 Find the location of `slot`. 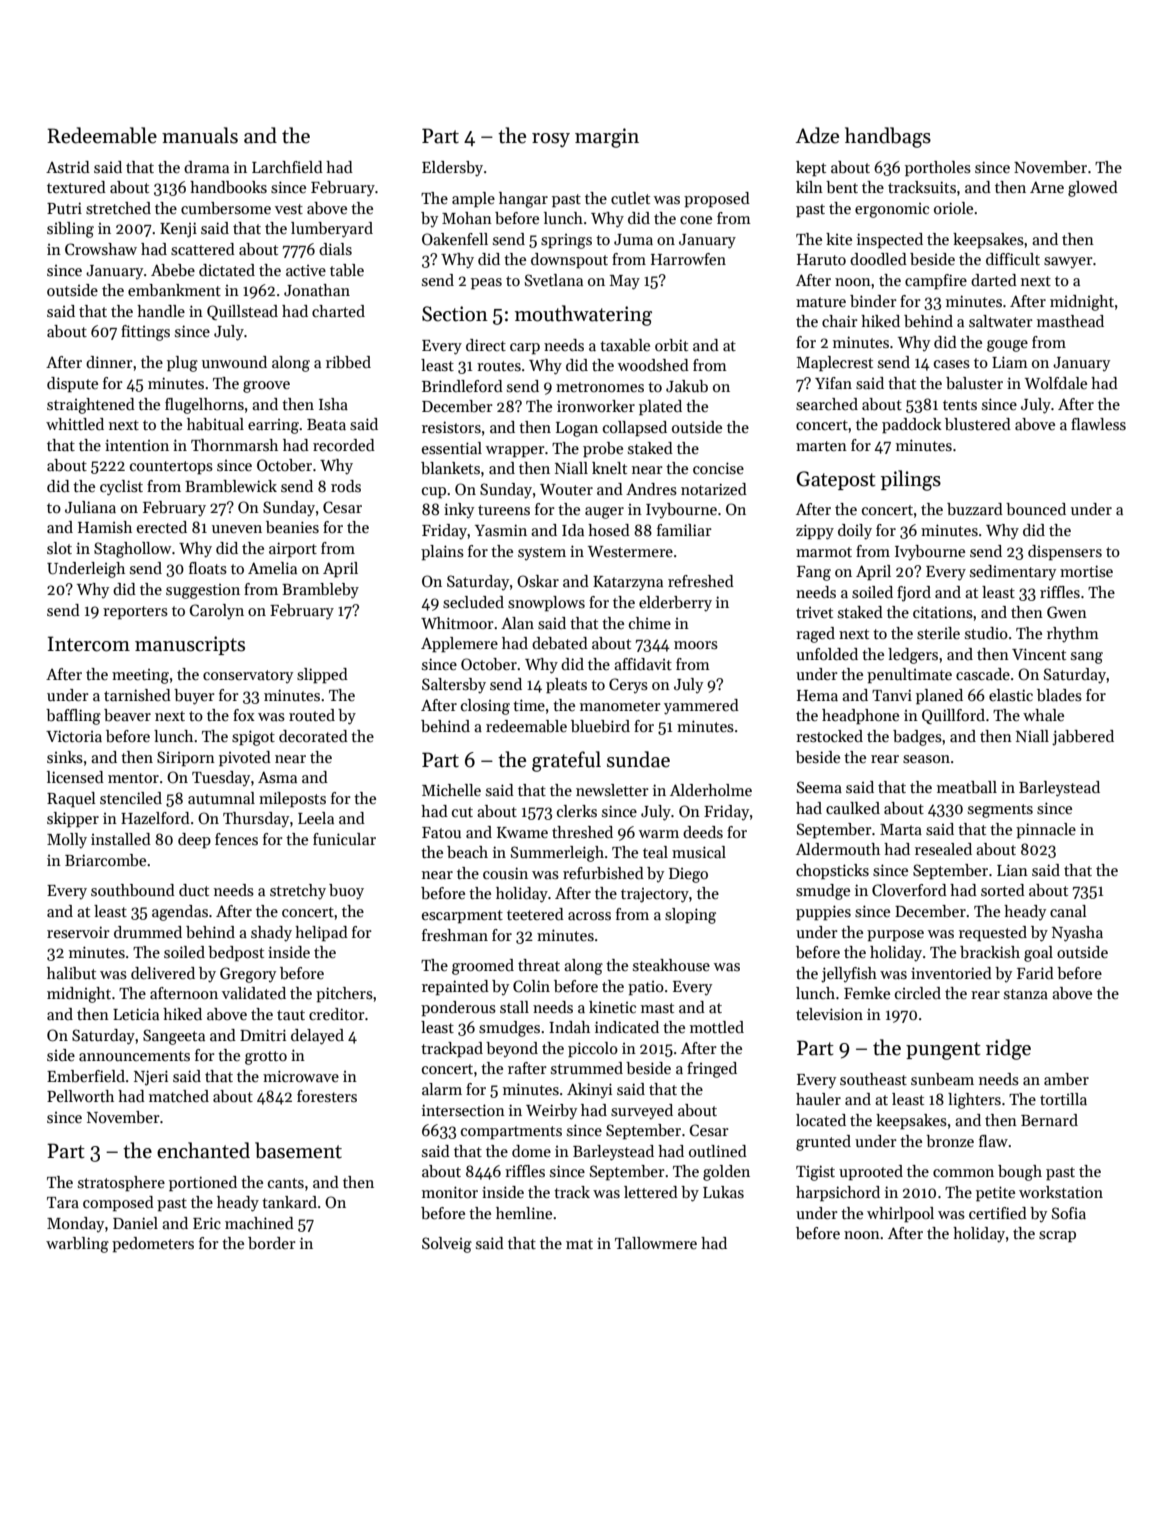

slot is located at coordinates (59, 548).
